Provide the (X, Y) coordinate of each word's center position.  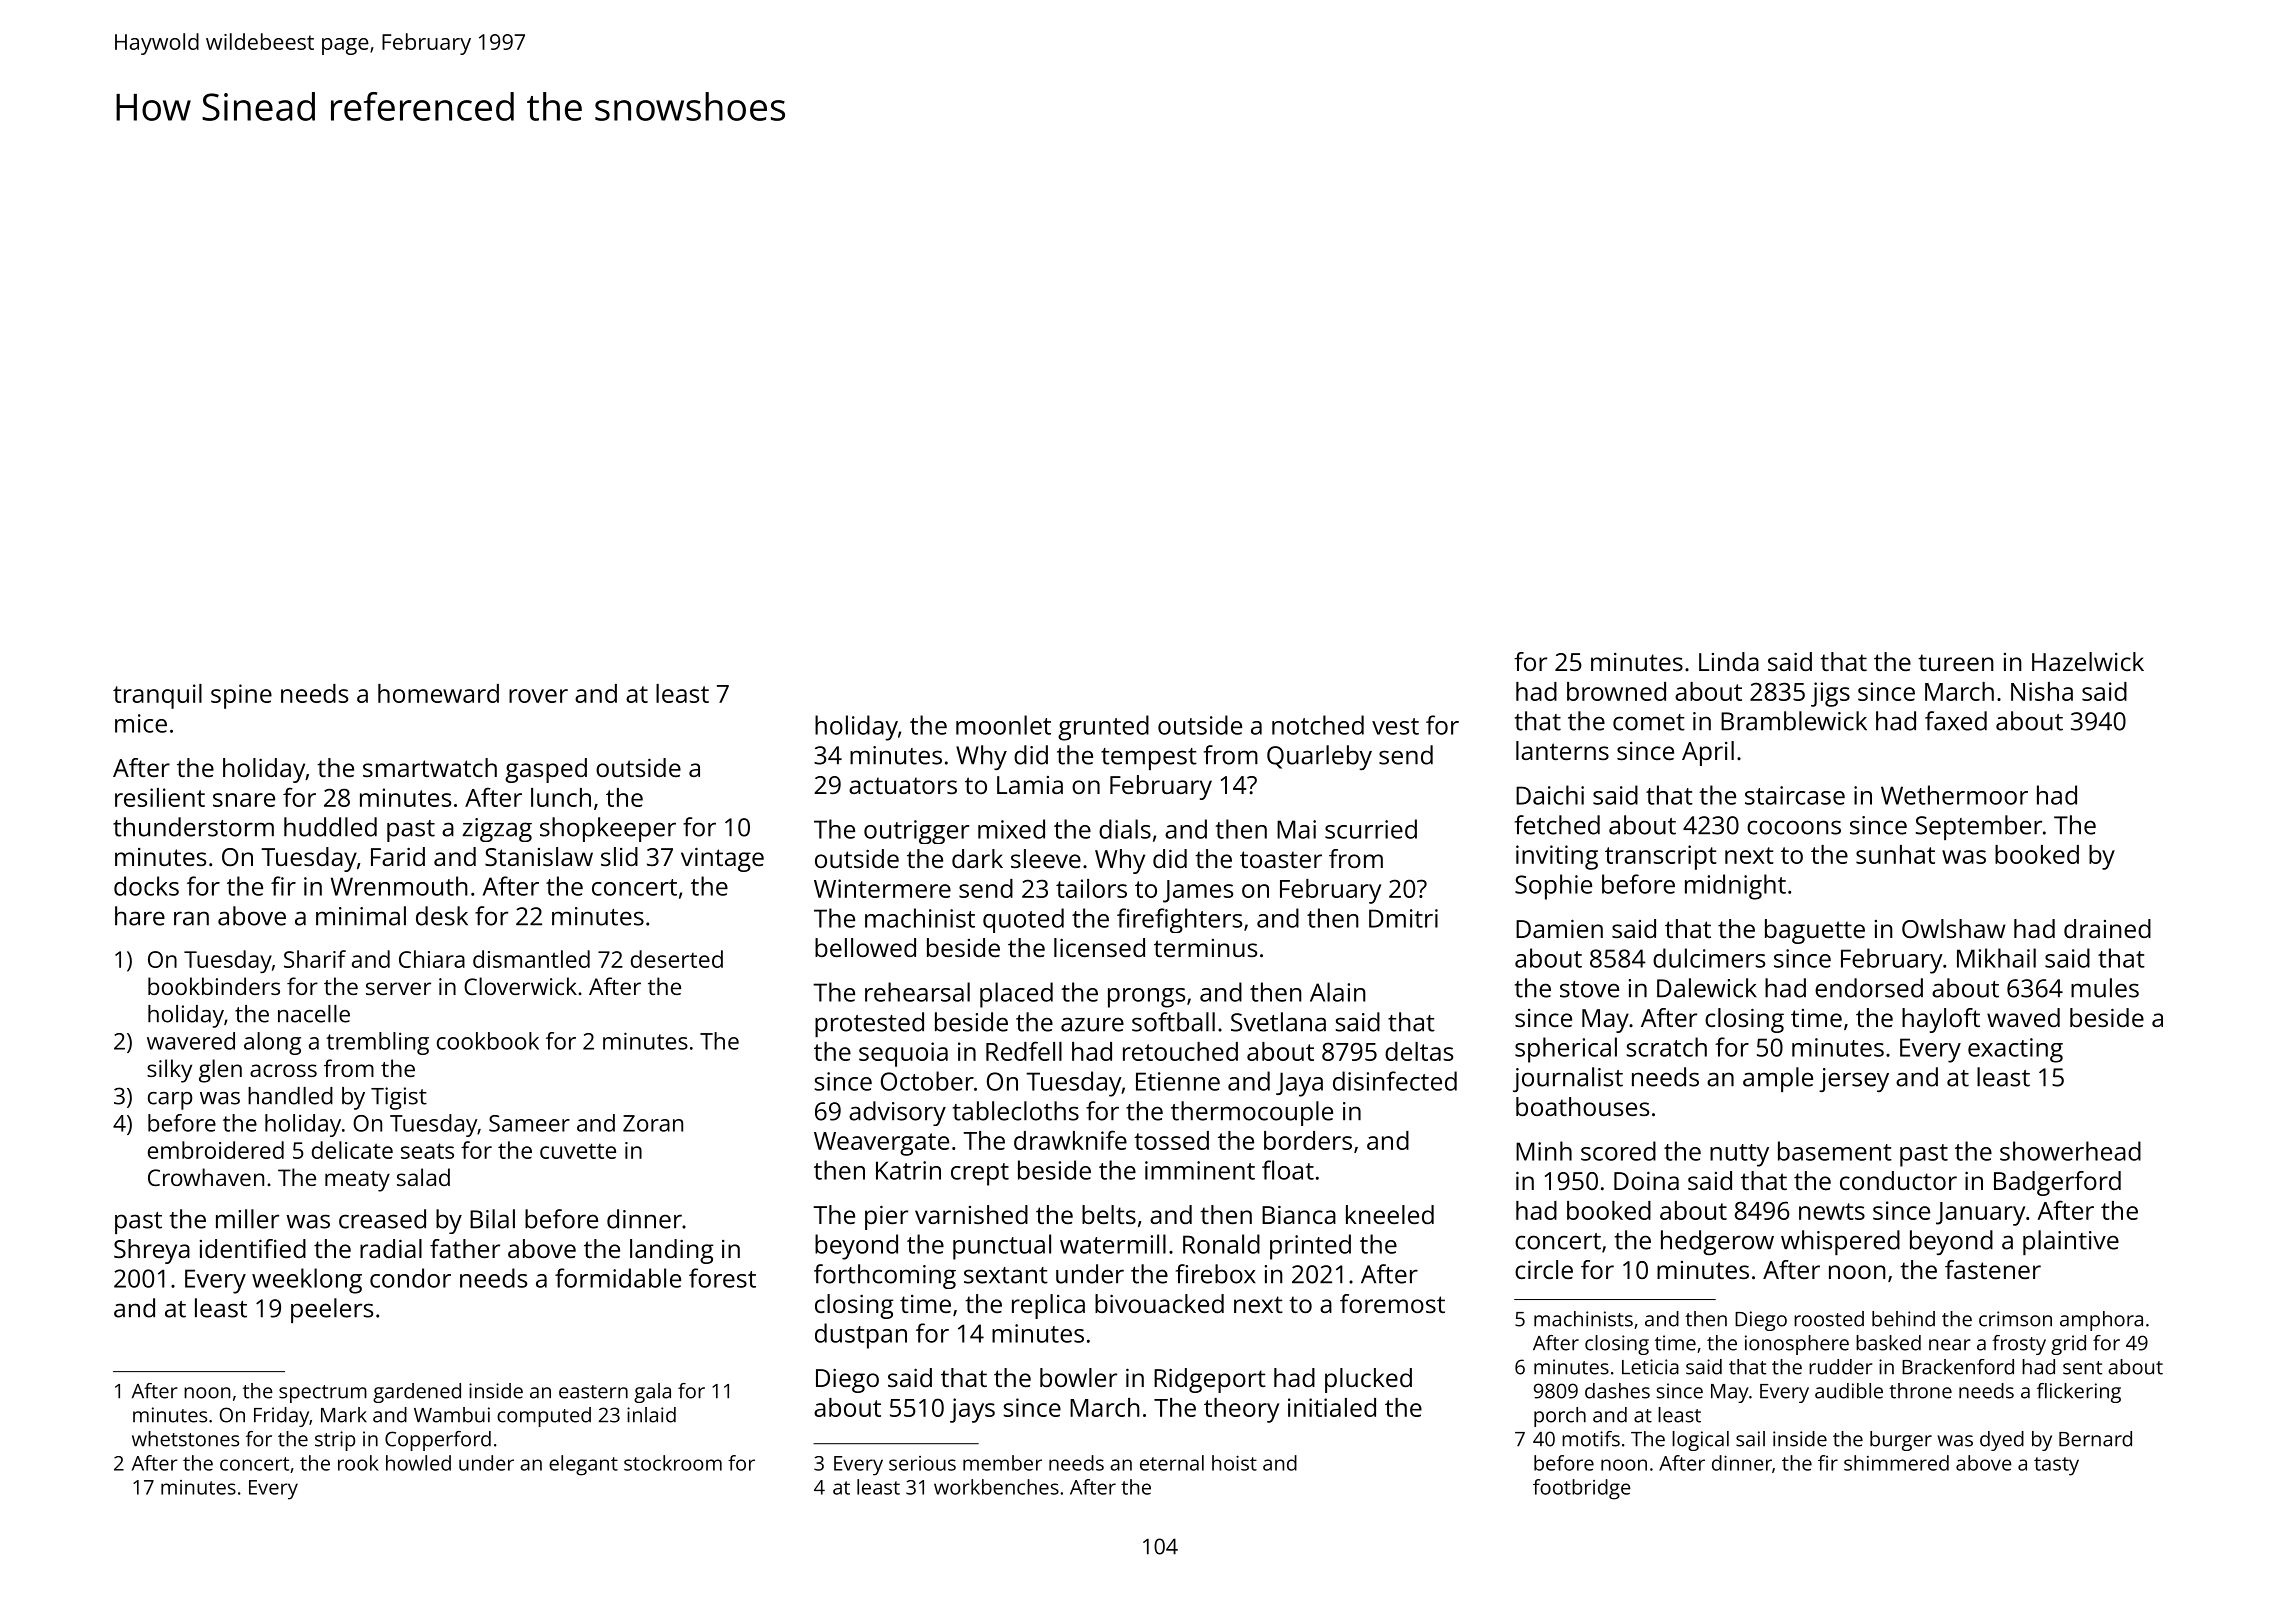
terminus (1205, 948)
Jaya (1299, 1084)
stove (1589, 989)
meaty (357, 1181)
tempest (1149, 759)
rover (538, 696)
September (1979, 827)
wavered (191, 1041)
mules (2105, 988)
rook (358, 1463)
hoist (1234, 1463)
